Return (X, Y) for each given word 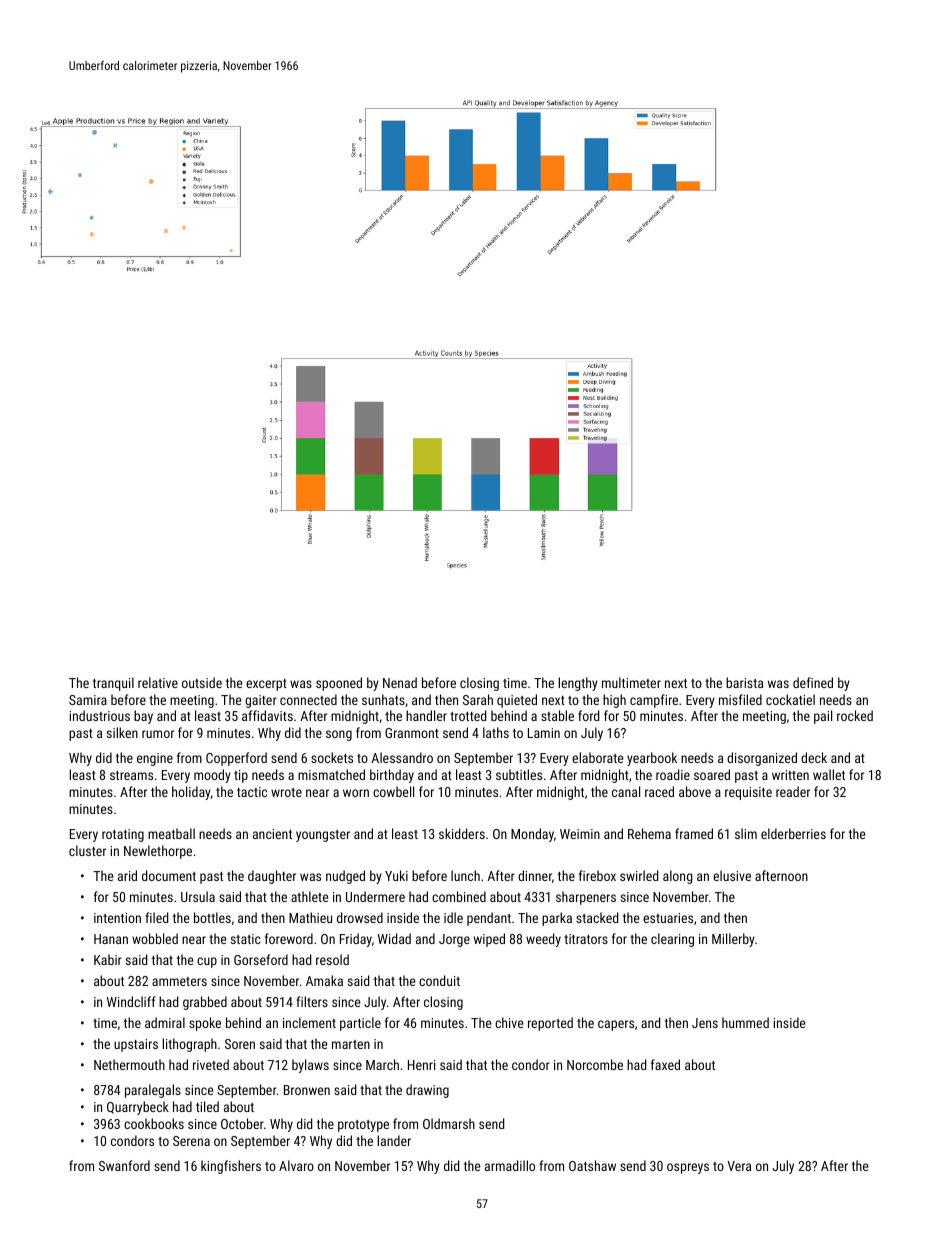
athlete (309, 896)
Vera (739, 1166)
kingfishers (231, 1167)
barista (744, 682)
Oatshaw (592, 1165)
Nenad (400, 682)
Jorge (454, 940)
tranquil (113, 684)
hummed (745, 1022)
